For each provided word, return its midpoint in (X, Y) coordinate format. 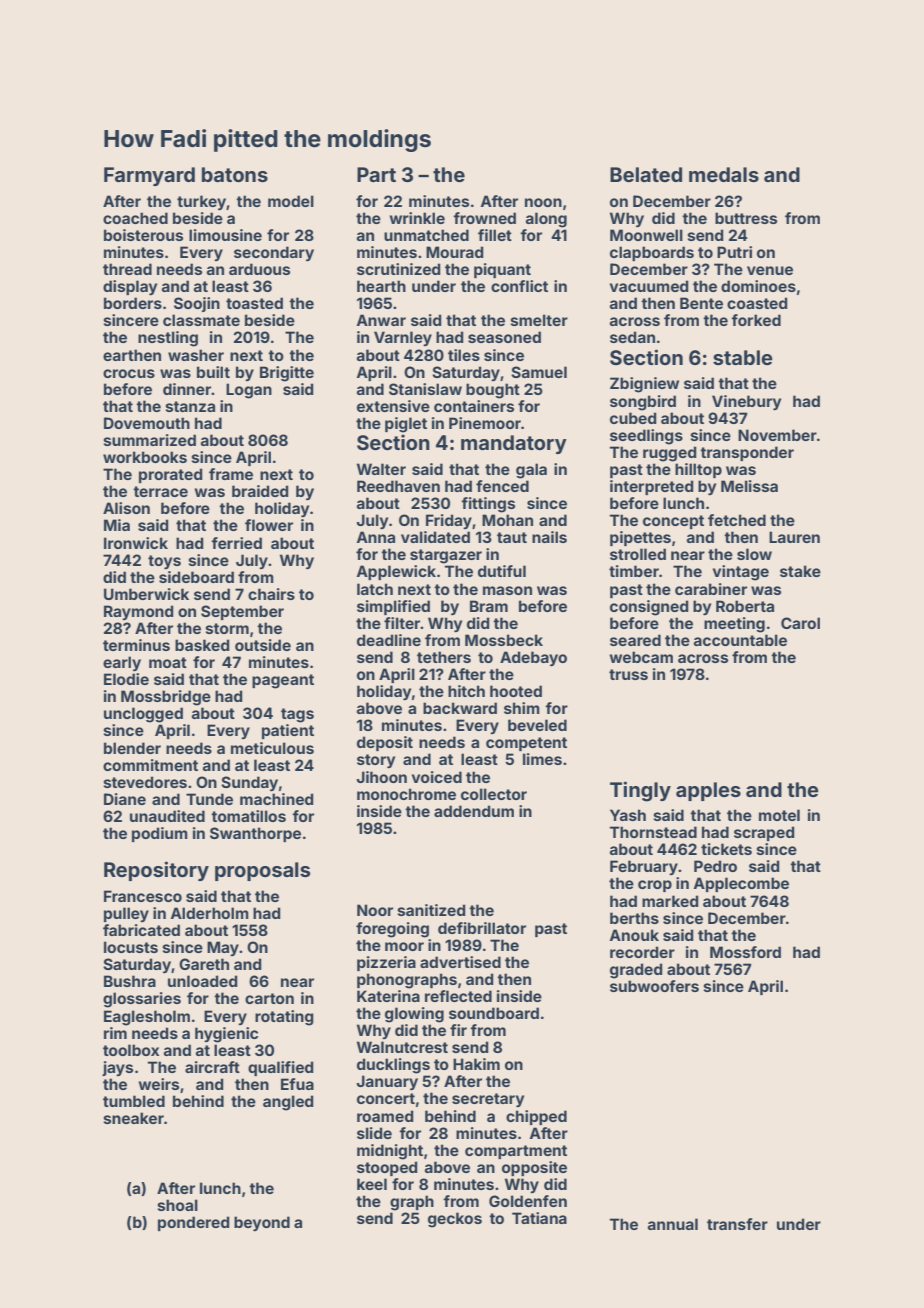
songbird (643, 403)
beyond (262, 1223)
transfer (737, 1224)
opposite (534, 1168)
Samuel (539, 372)
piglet (406, 425)
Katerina (388, 996)
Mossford (745, 952)
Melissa (749, 486)
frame (231, 474)
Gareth (204, 964)
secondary (274, 253)
